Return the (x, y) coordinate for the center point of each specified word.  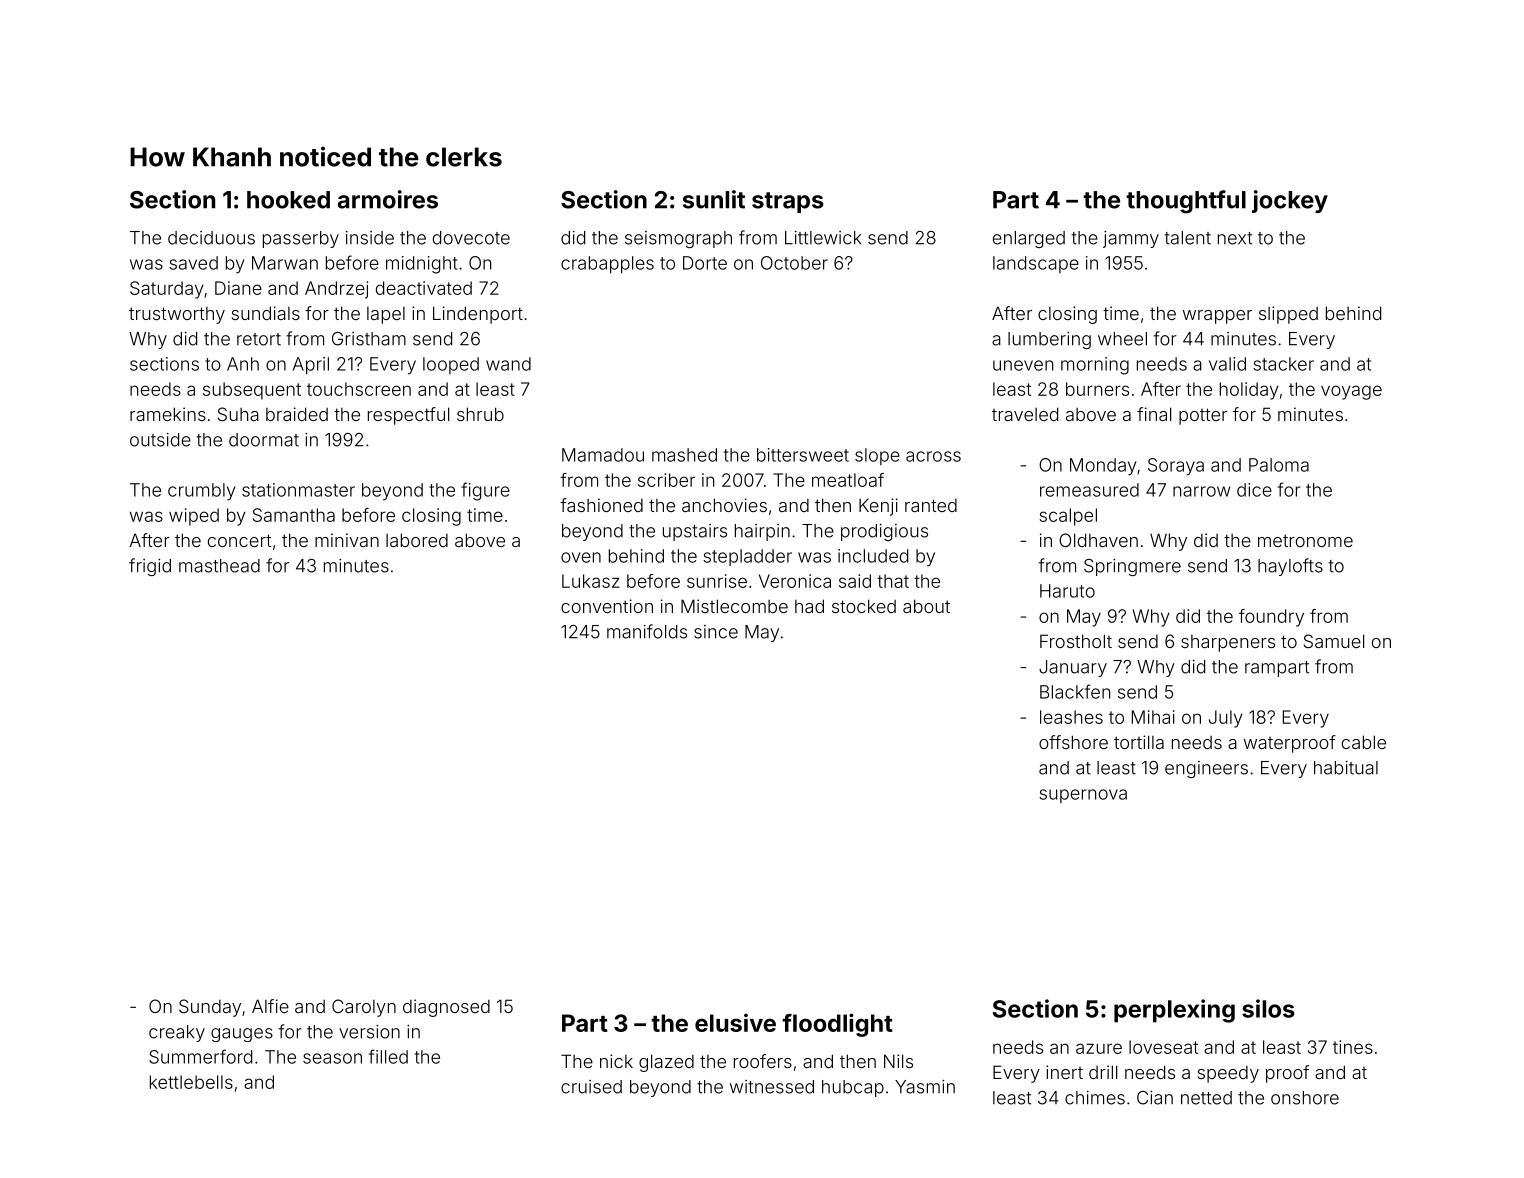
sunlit (714, 199)
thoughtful (1186, 202)
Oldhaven (1098, 540)
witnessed (772, 1087)
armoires (388, 199)
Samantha (294, 515)
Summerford (200, 1056)
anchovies (724, 505)
